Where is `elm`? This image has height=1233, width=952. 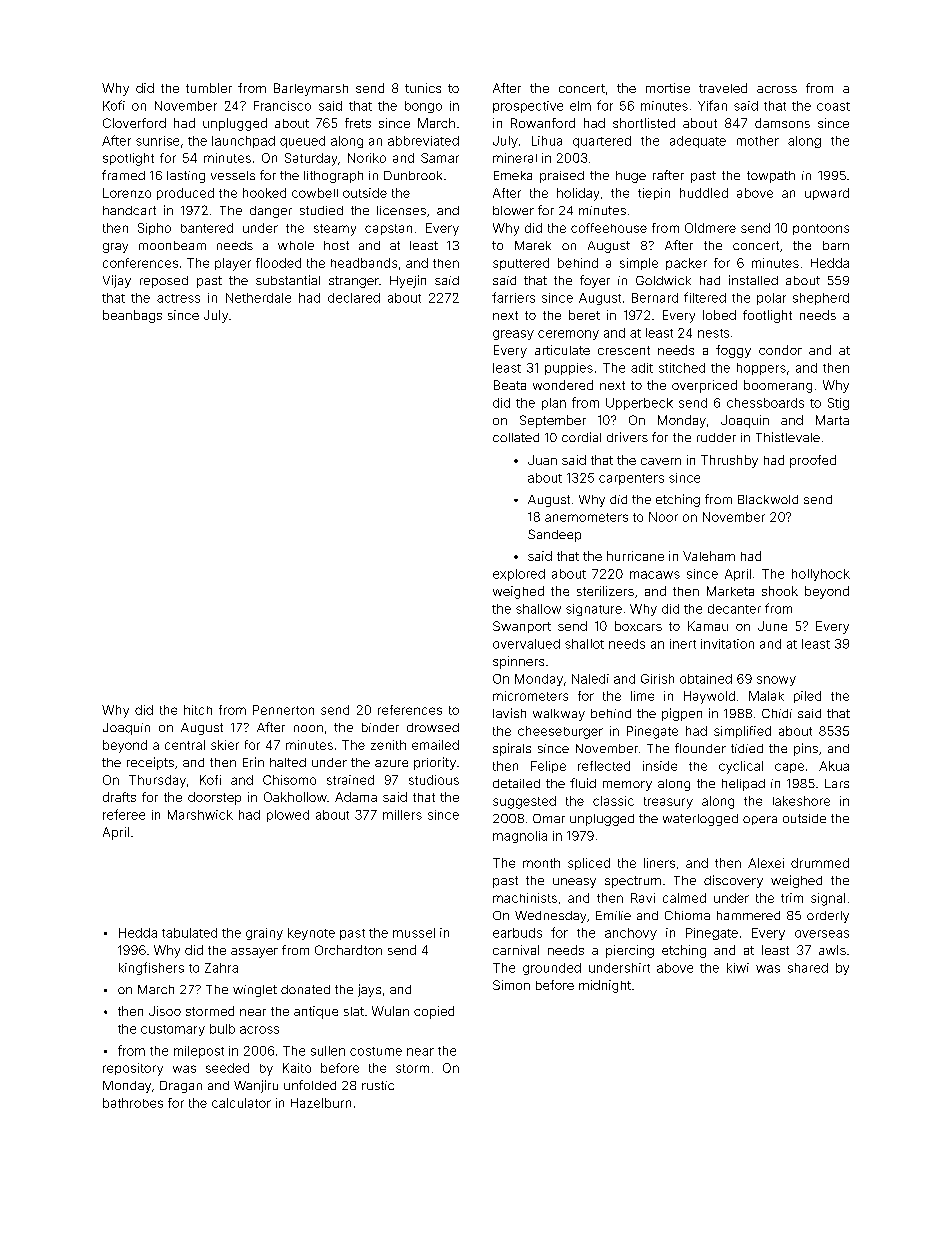 elm is located at coordinates (580, 106).
